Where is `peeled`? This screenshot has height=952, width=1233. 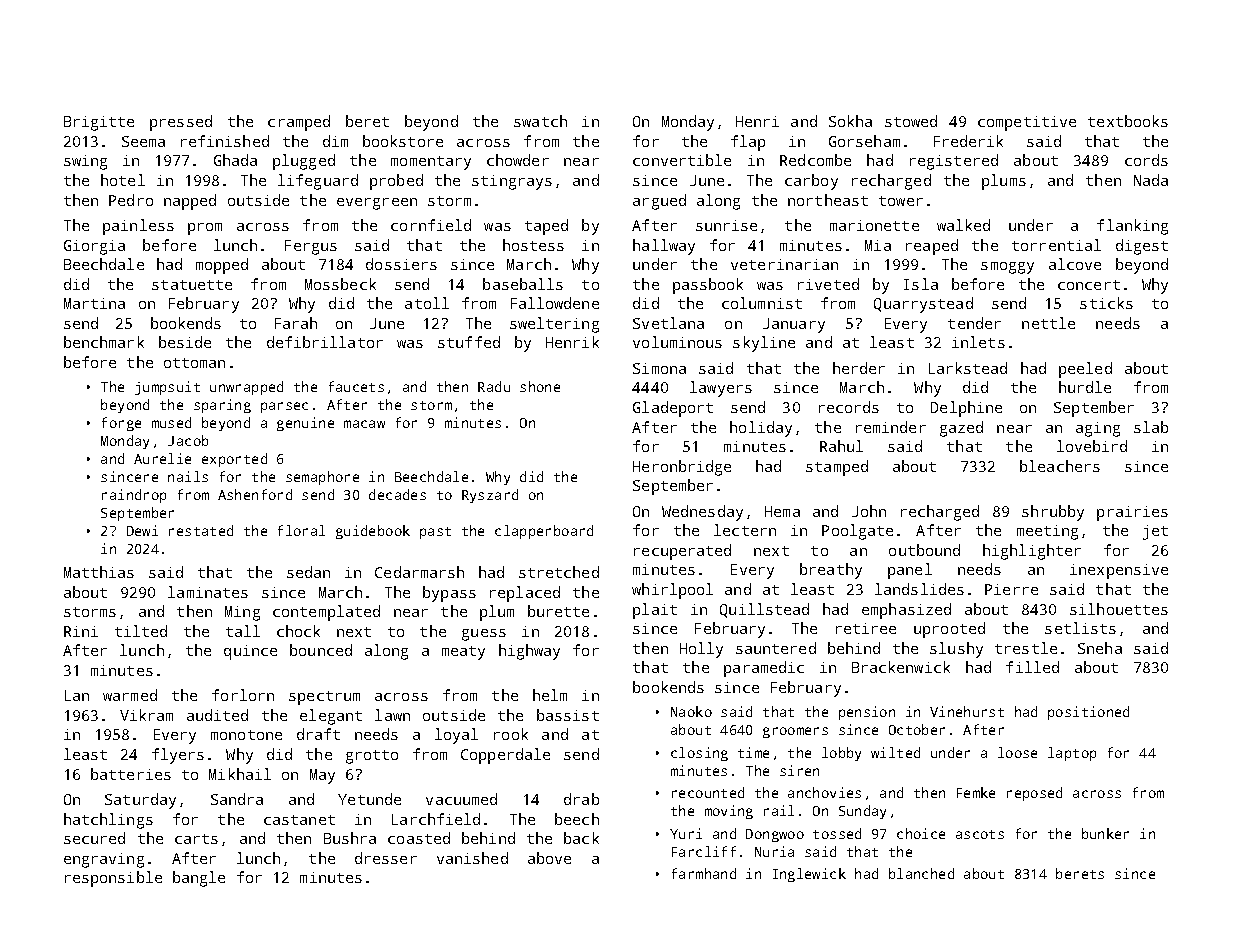 peeled is located at coordinates (1085, 370).
